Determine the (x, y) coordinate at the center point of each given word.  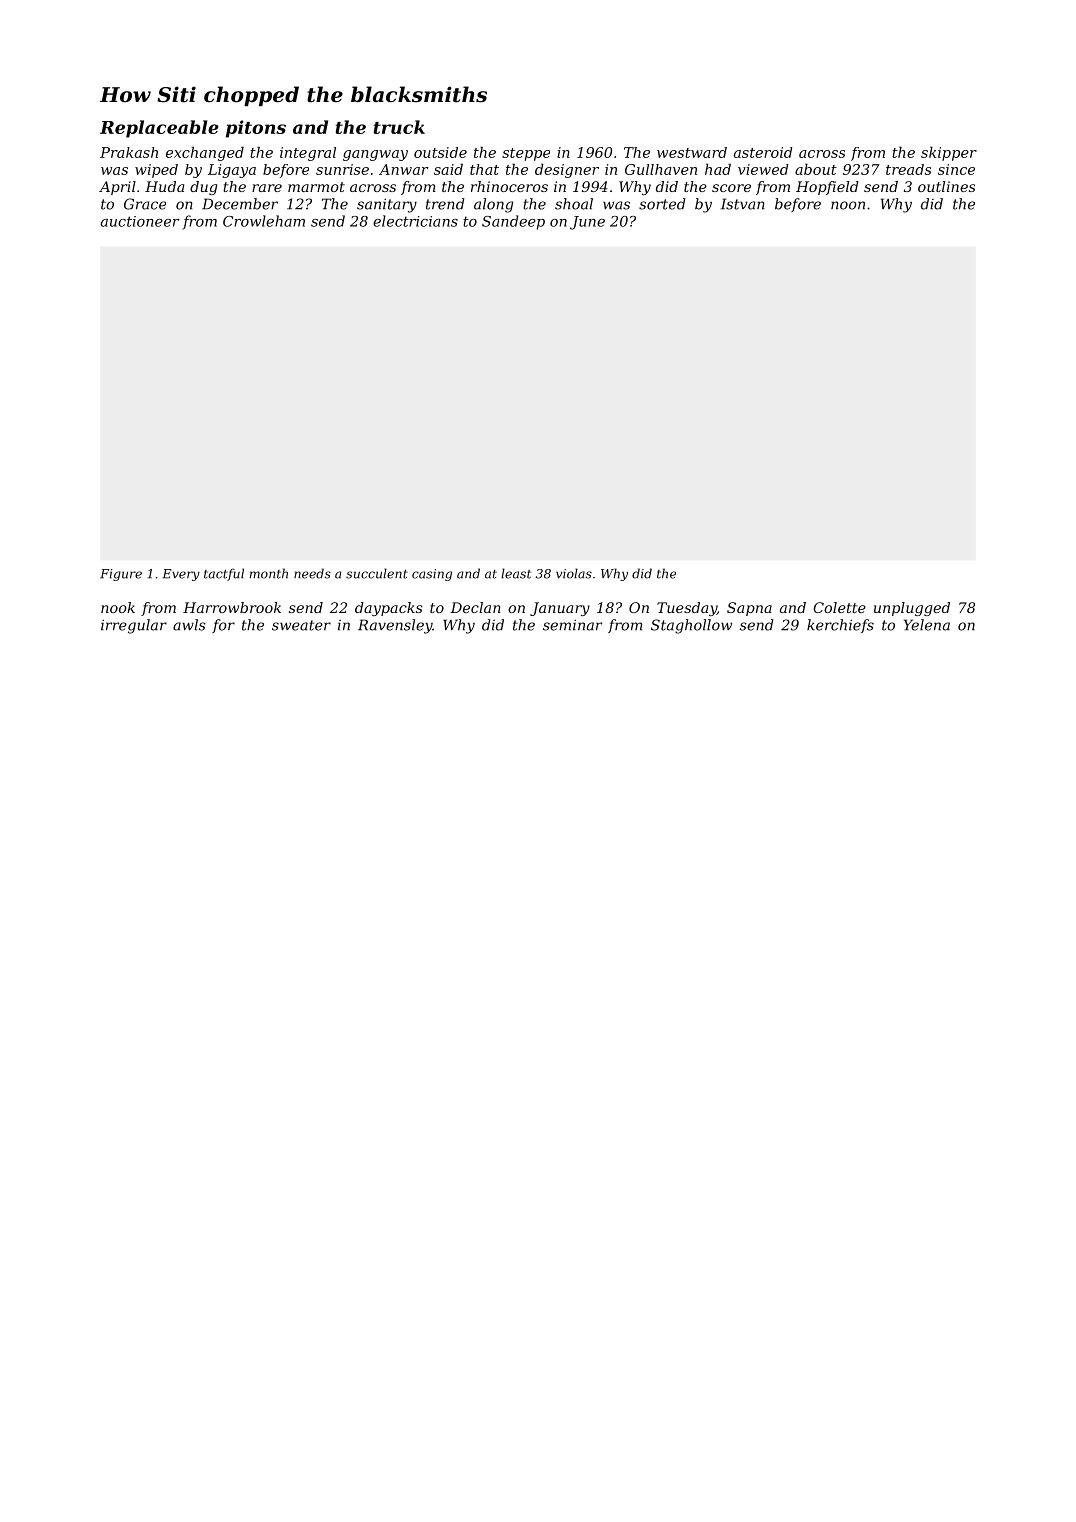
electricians (415, 221)
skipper (949, 153)
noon (848, 205)
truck (399, 127)
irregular (134, 626)
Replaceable (159, 129)
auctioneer (140, 221)
